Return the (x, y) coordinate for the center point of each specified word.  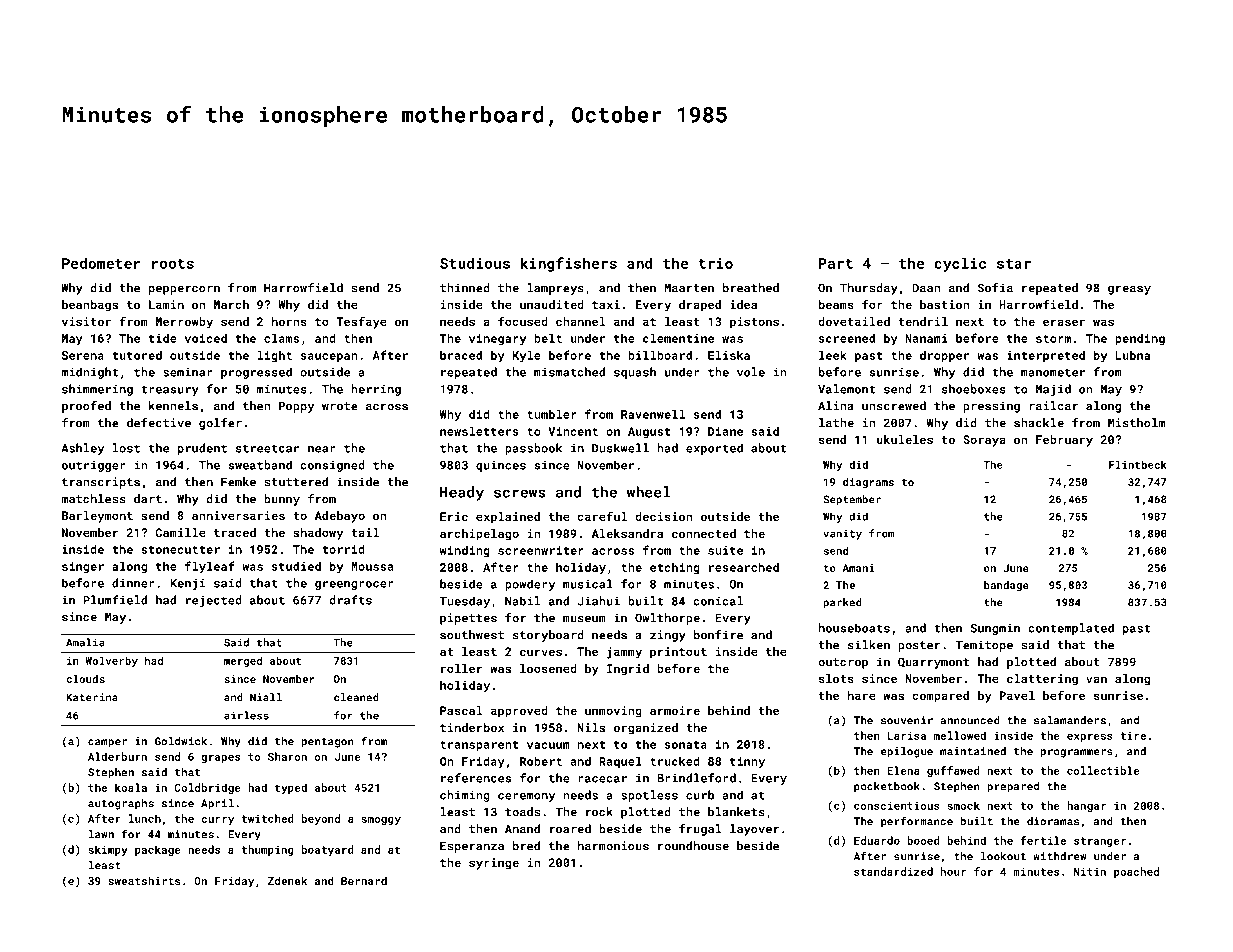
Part (836, 263)
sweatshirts (144, 880)
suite (725, 550)
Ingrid (628, 670)
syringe (494, 864)
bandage (1006, 586)
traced (235, 532)
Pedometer (101, 263)
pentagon (328, 743)
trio (715, 263)
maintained (973, 751)
